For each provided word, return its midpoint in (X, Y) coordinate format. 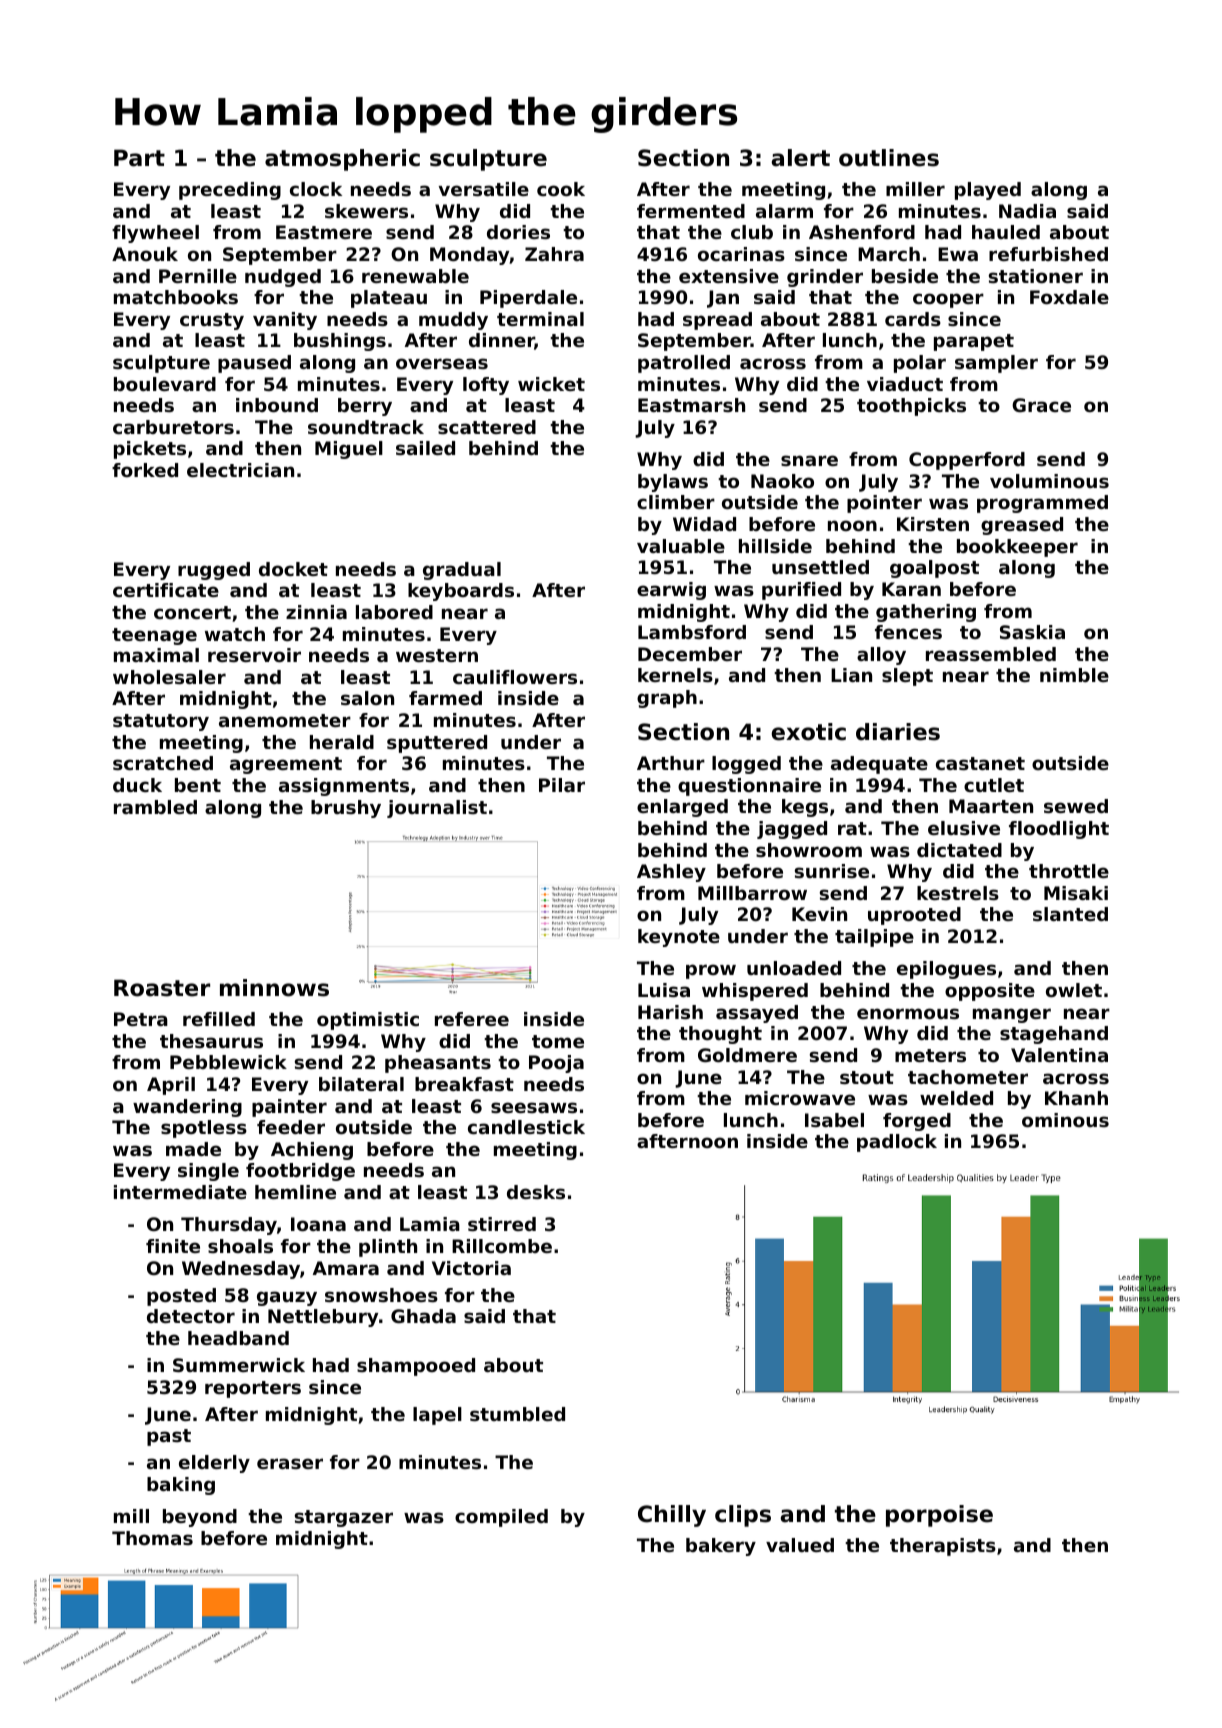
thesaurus (211, 1041)
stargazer (344, 1518)
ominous (1065, 1120)
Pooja (556, 1064)
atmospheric (342, 160)
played (988, 191)
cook (561, 189)
